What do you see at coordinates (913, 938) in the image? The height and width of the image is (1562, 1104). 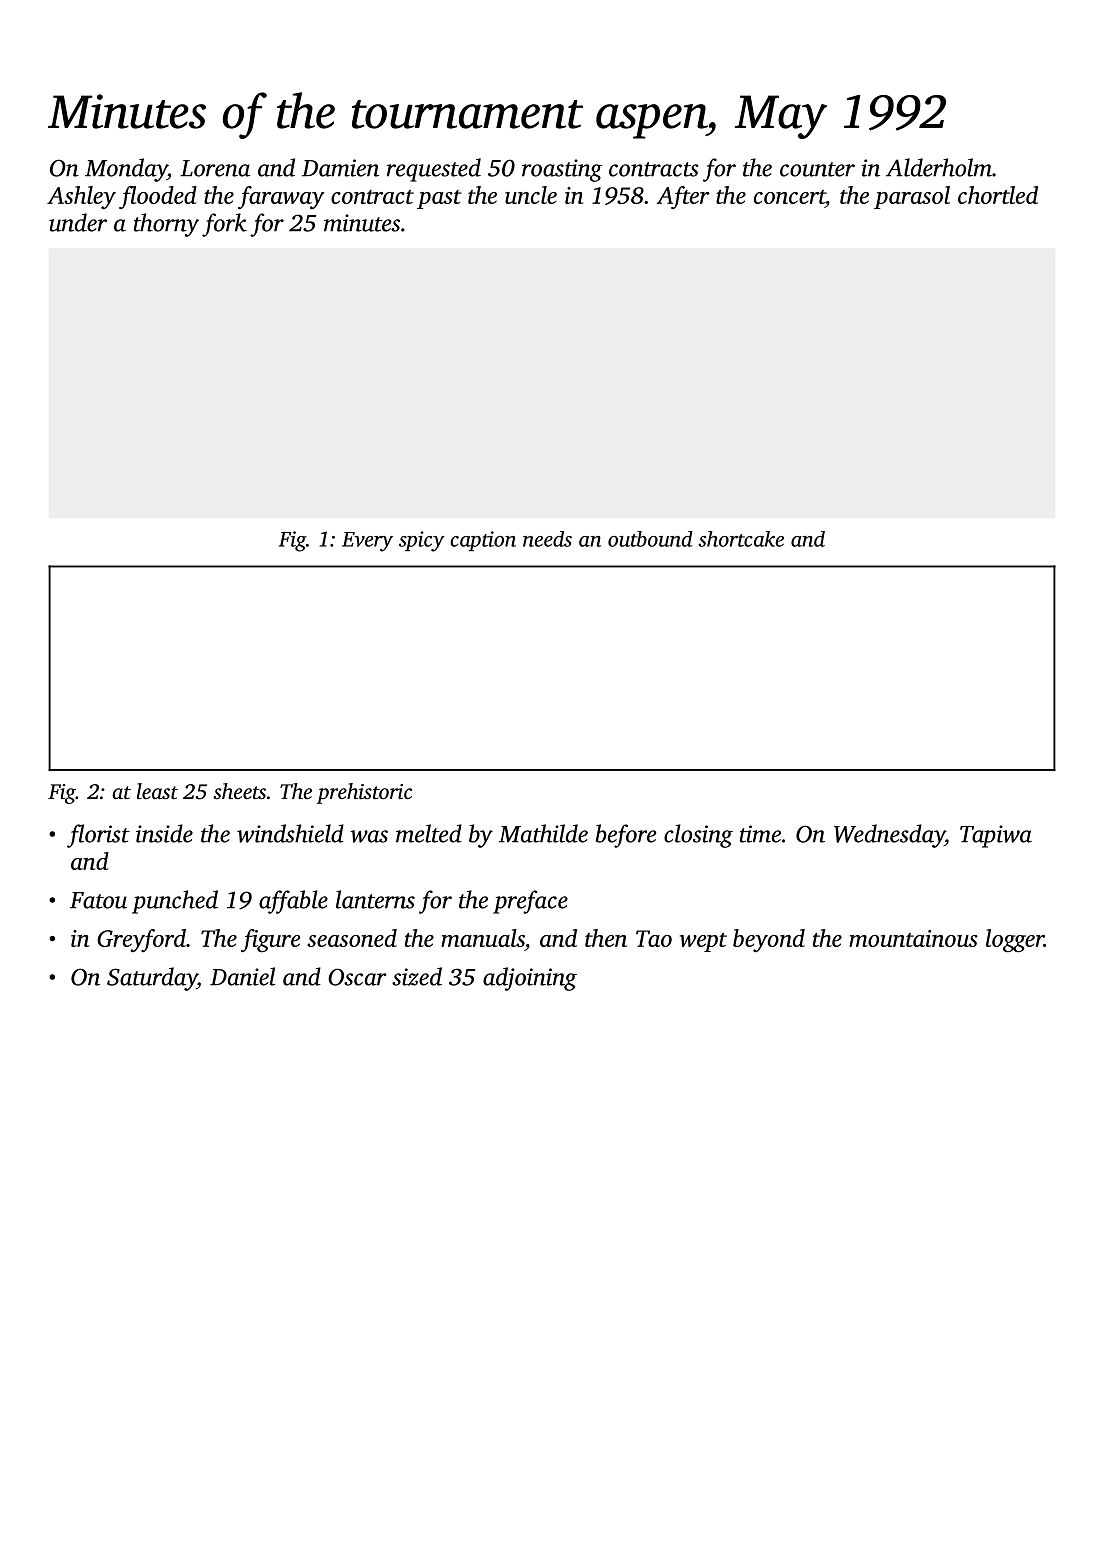 I see `mountainous` at bounding box center [913, 938].
